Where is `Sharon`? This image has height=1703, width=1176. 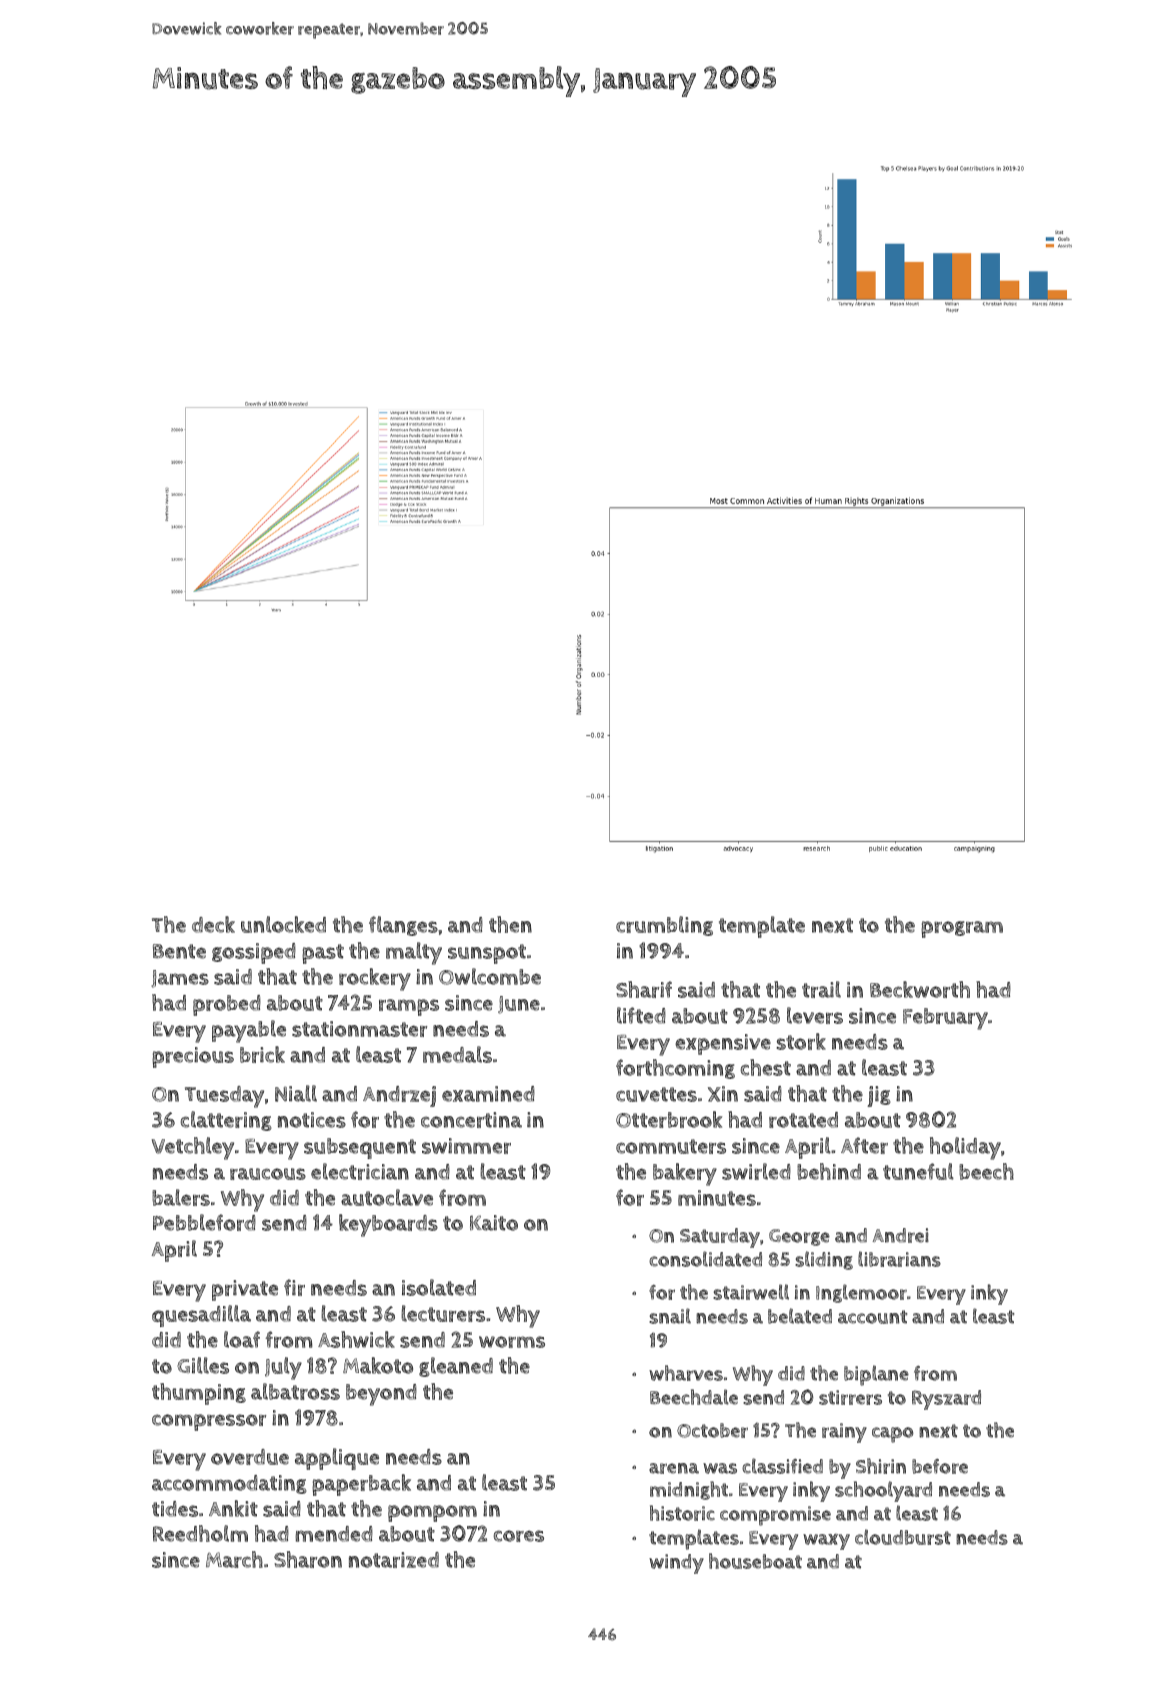 Sharon is located at coordinates (308, 1559).
